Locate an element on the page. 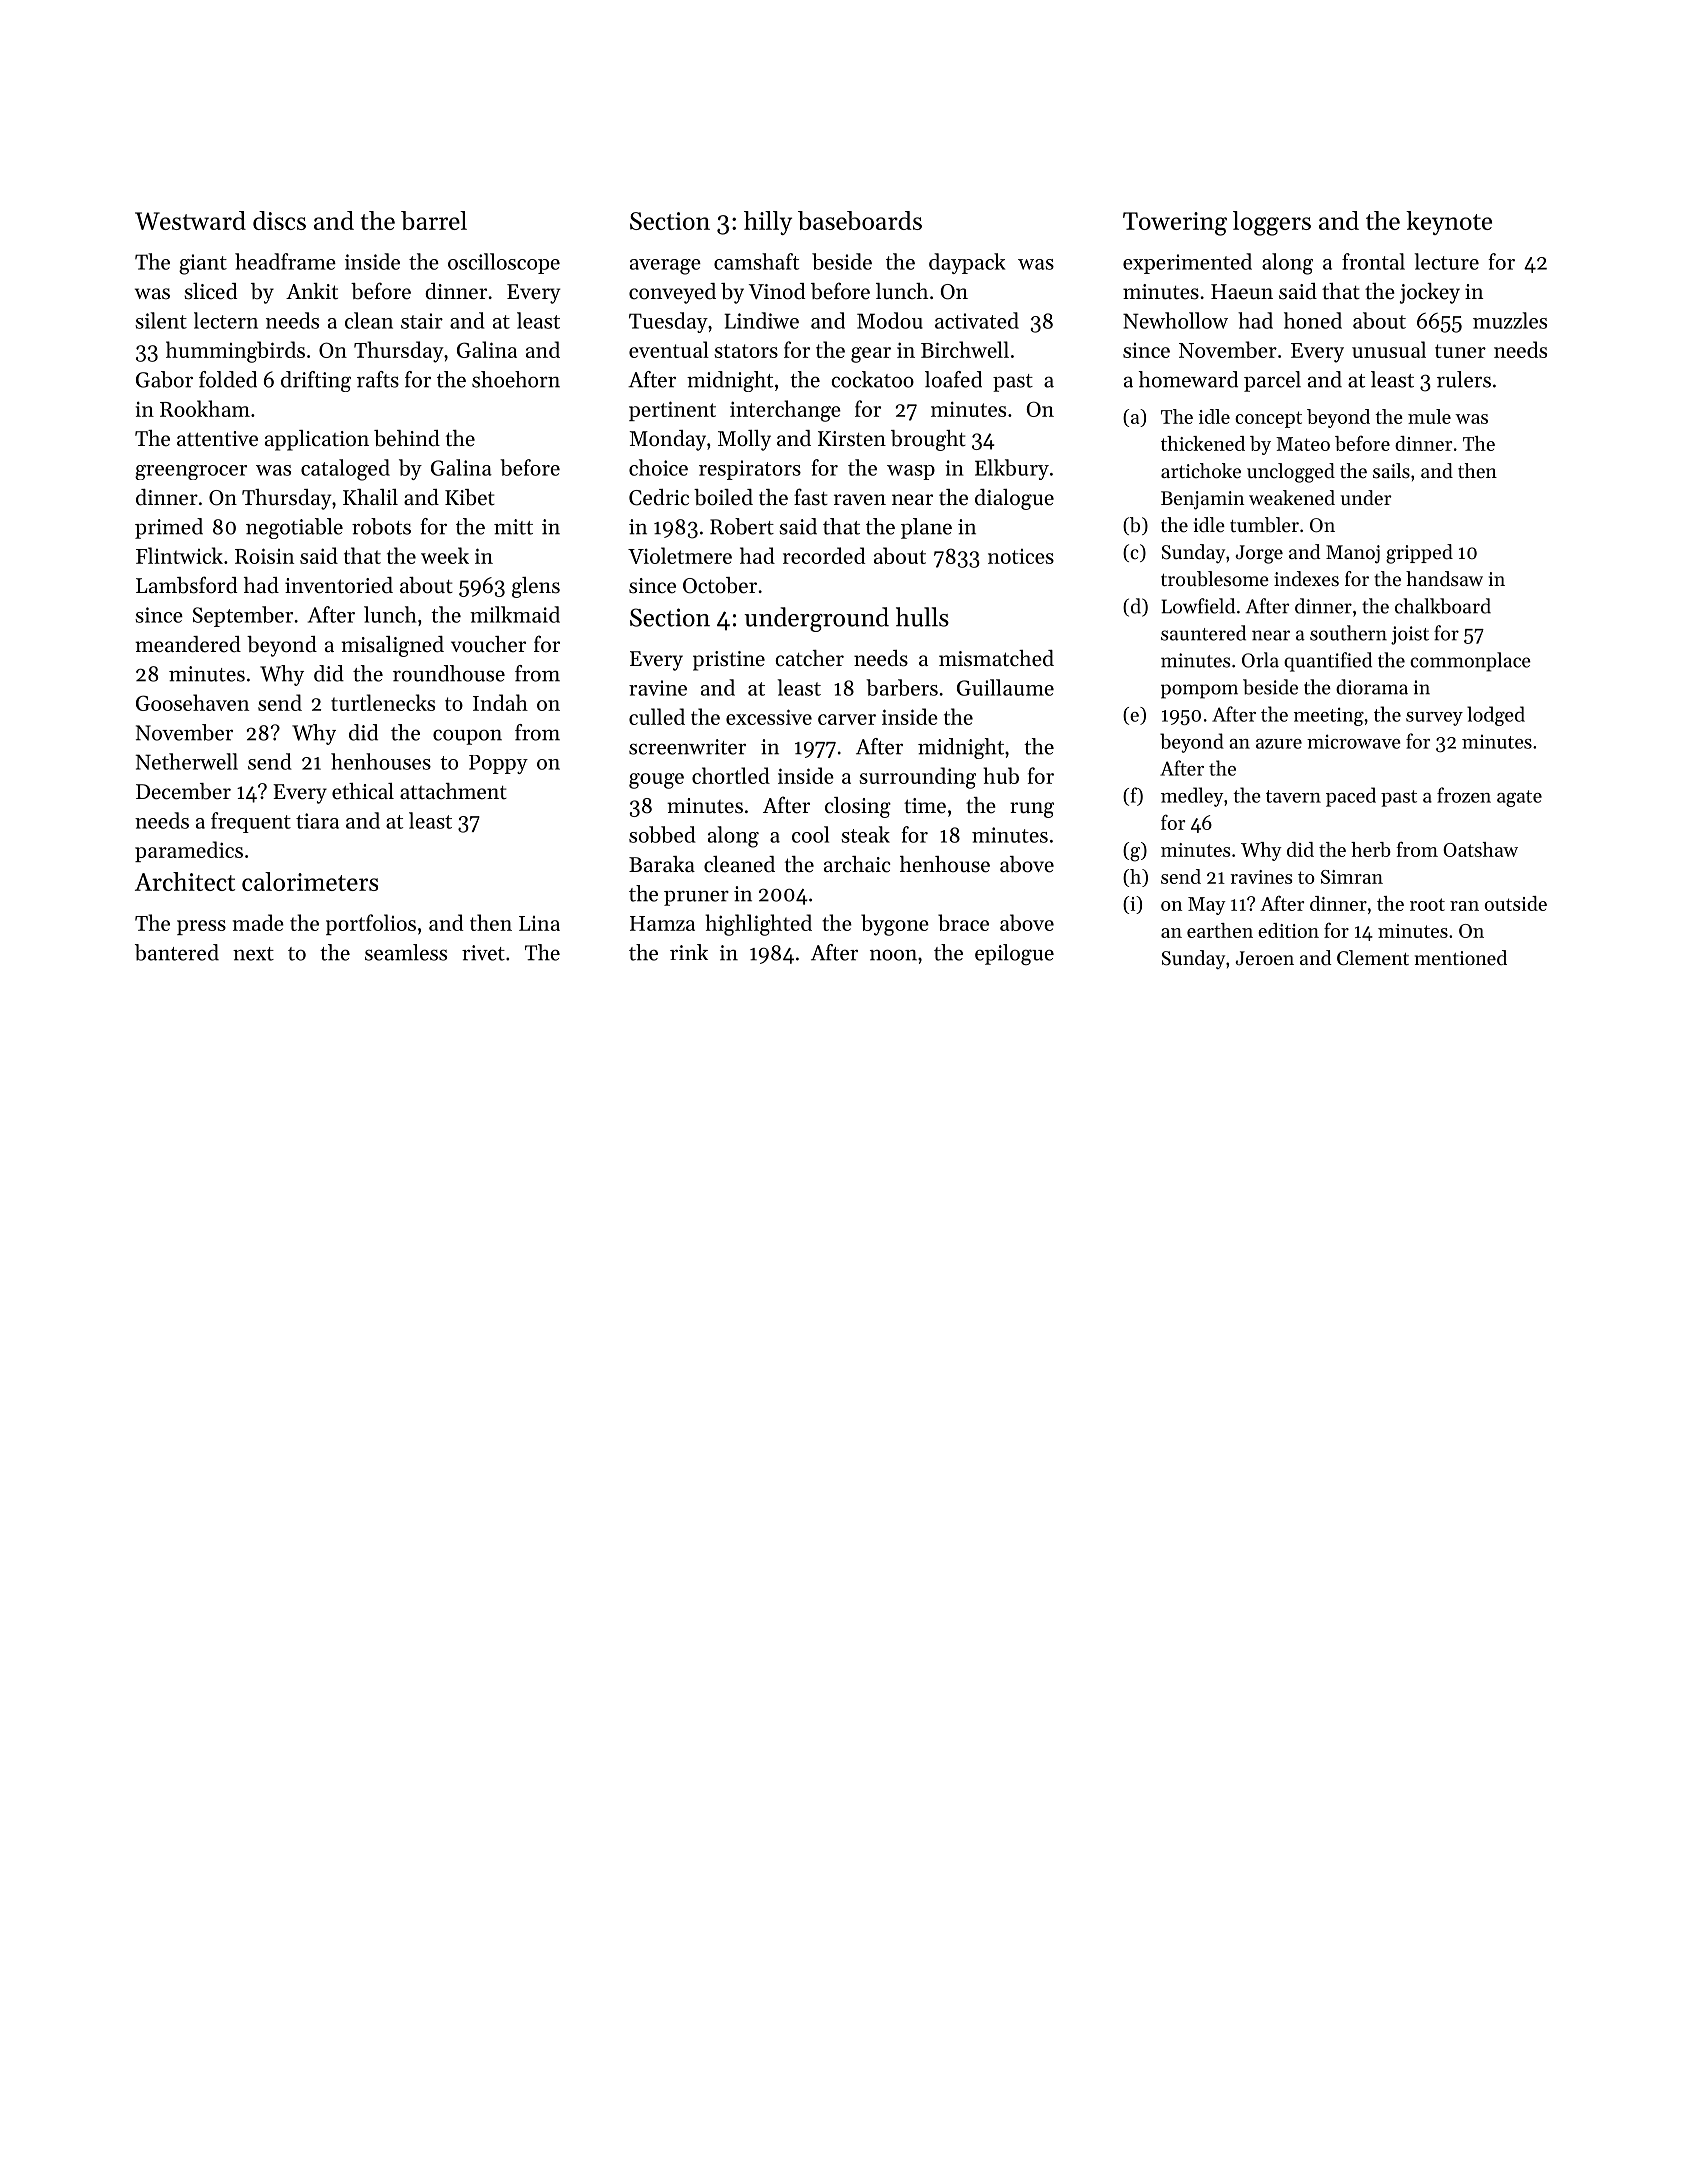  turtlenecks is located at coordinates (383, 702).
